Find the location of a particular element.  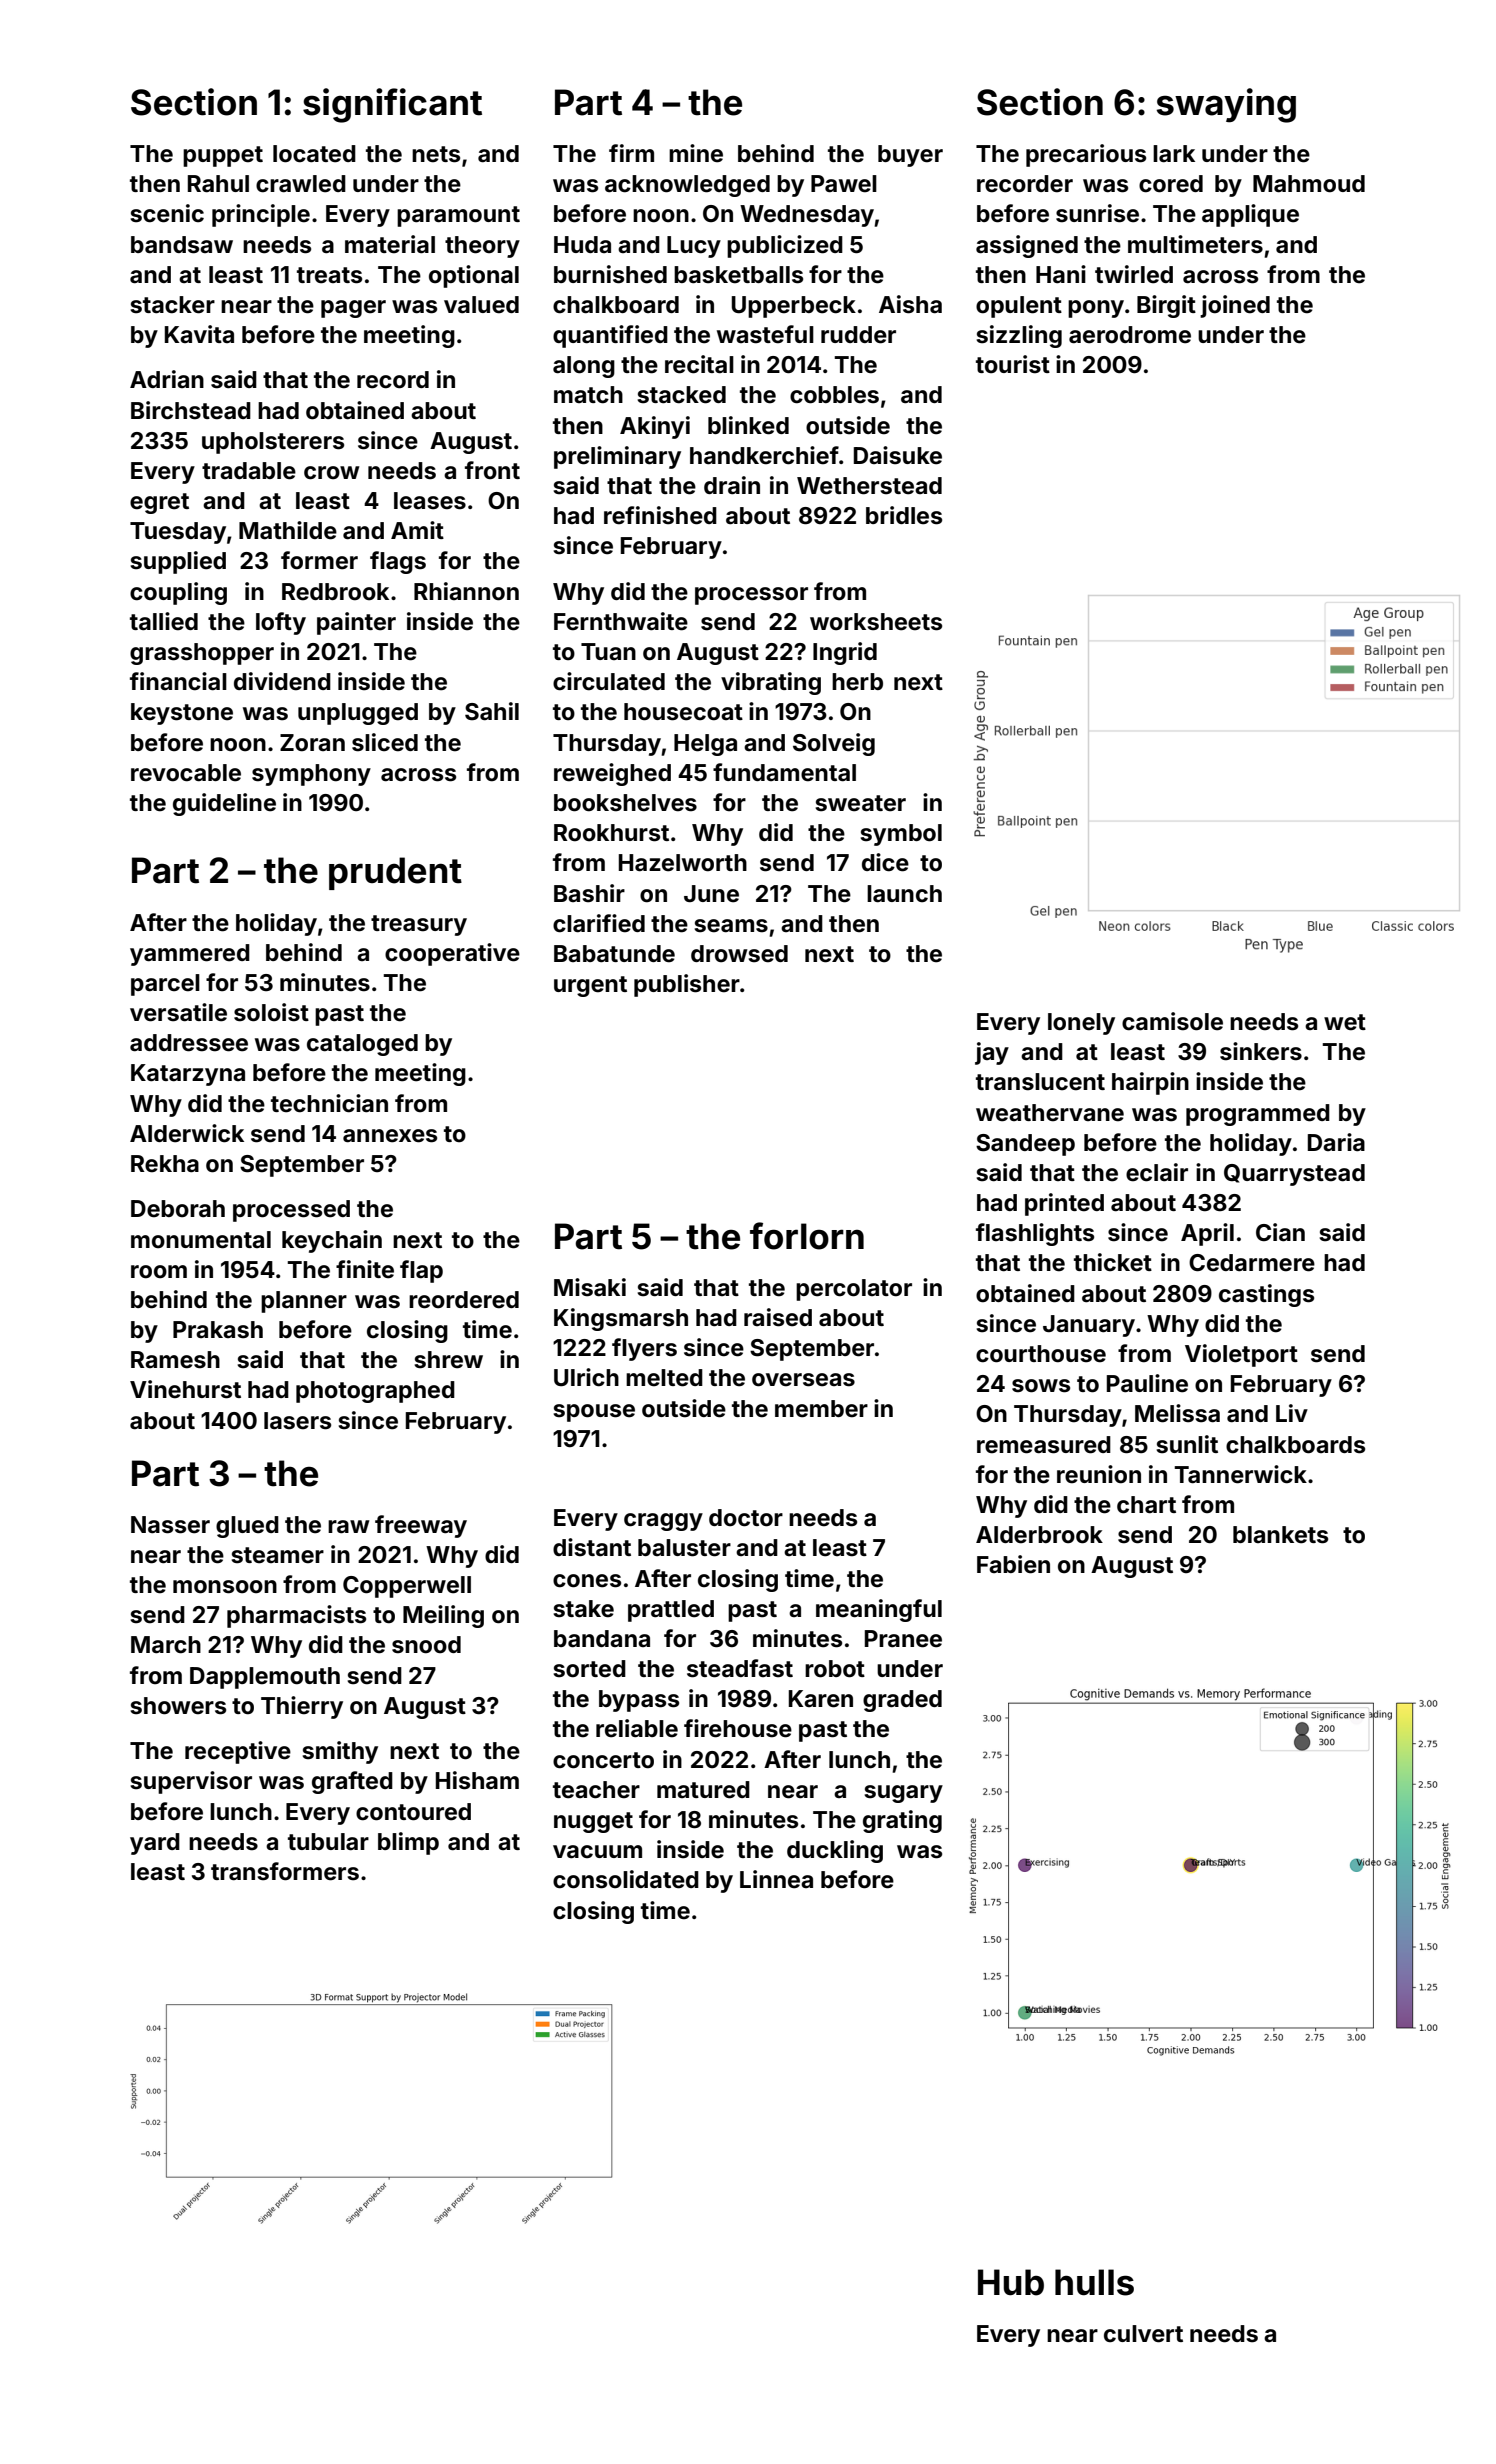

symbol is located at coordinates (901, 835).
